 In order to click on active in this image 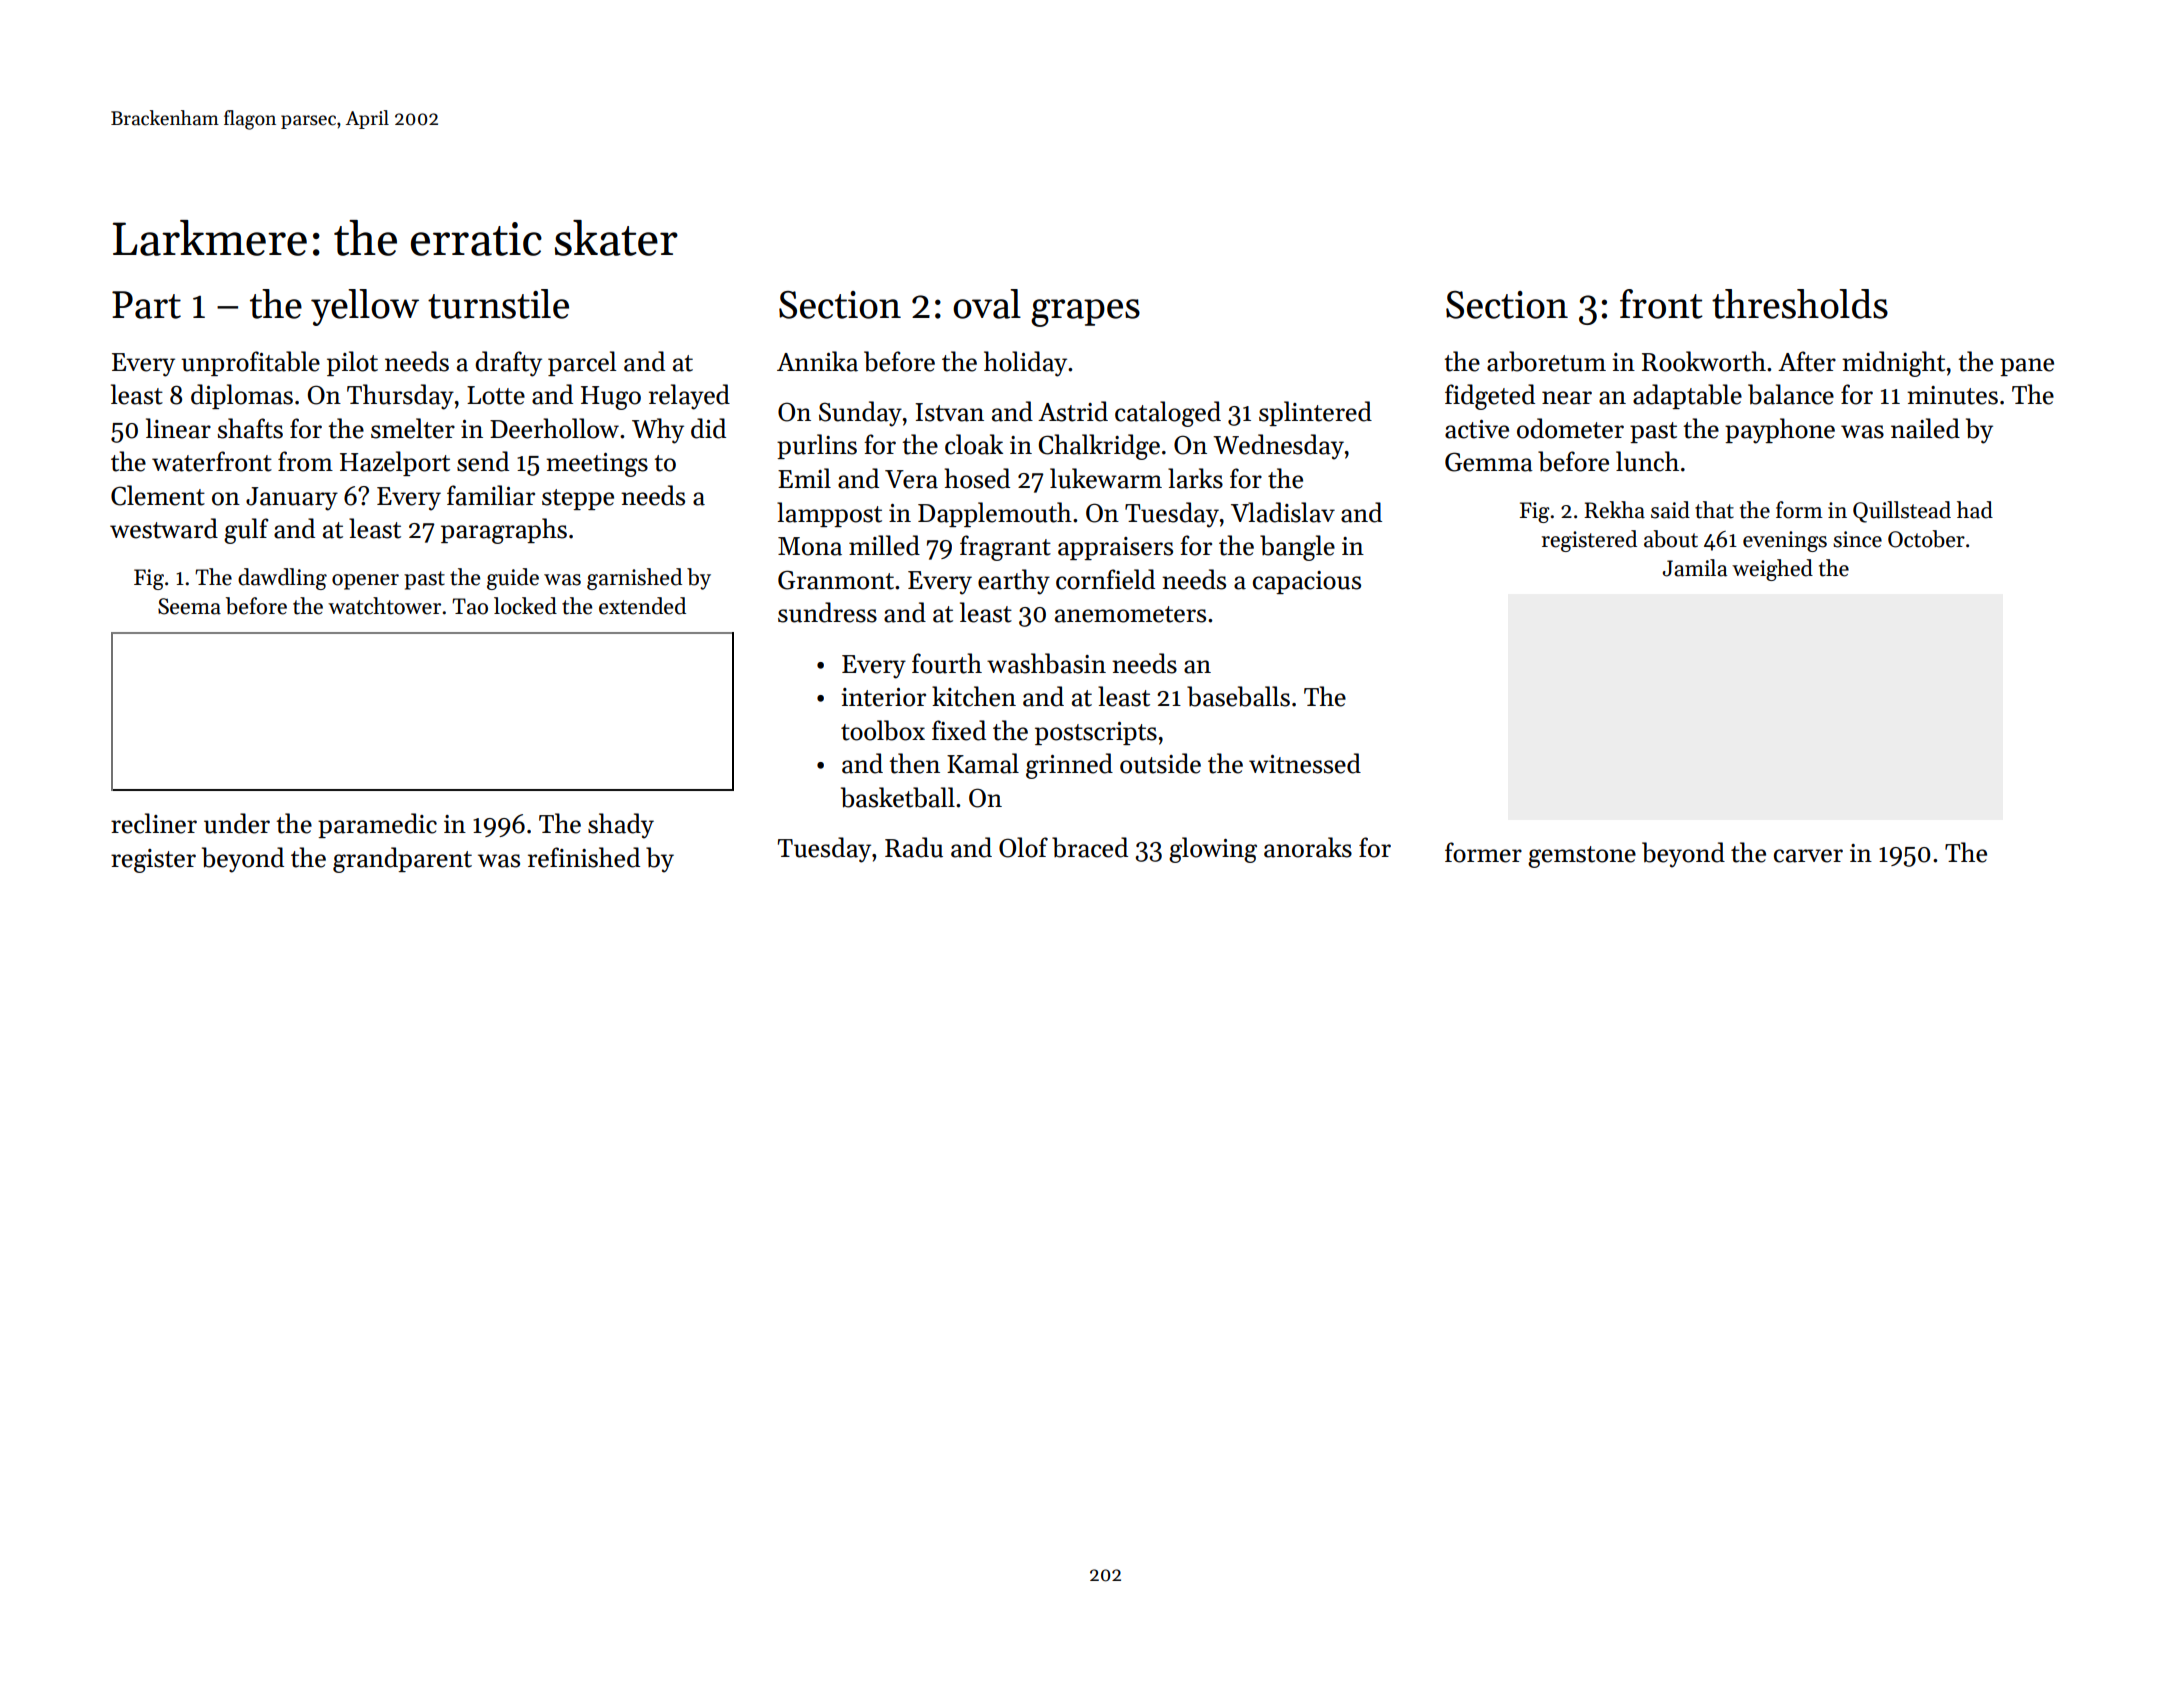, I will do `click(1477, 429)`.
